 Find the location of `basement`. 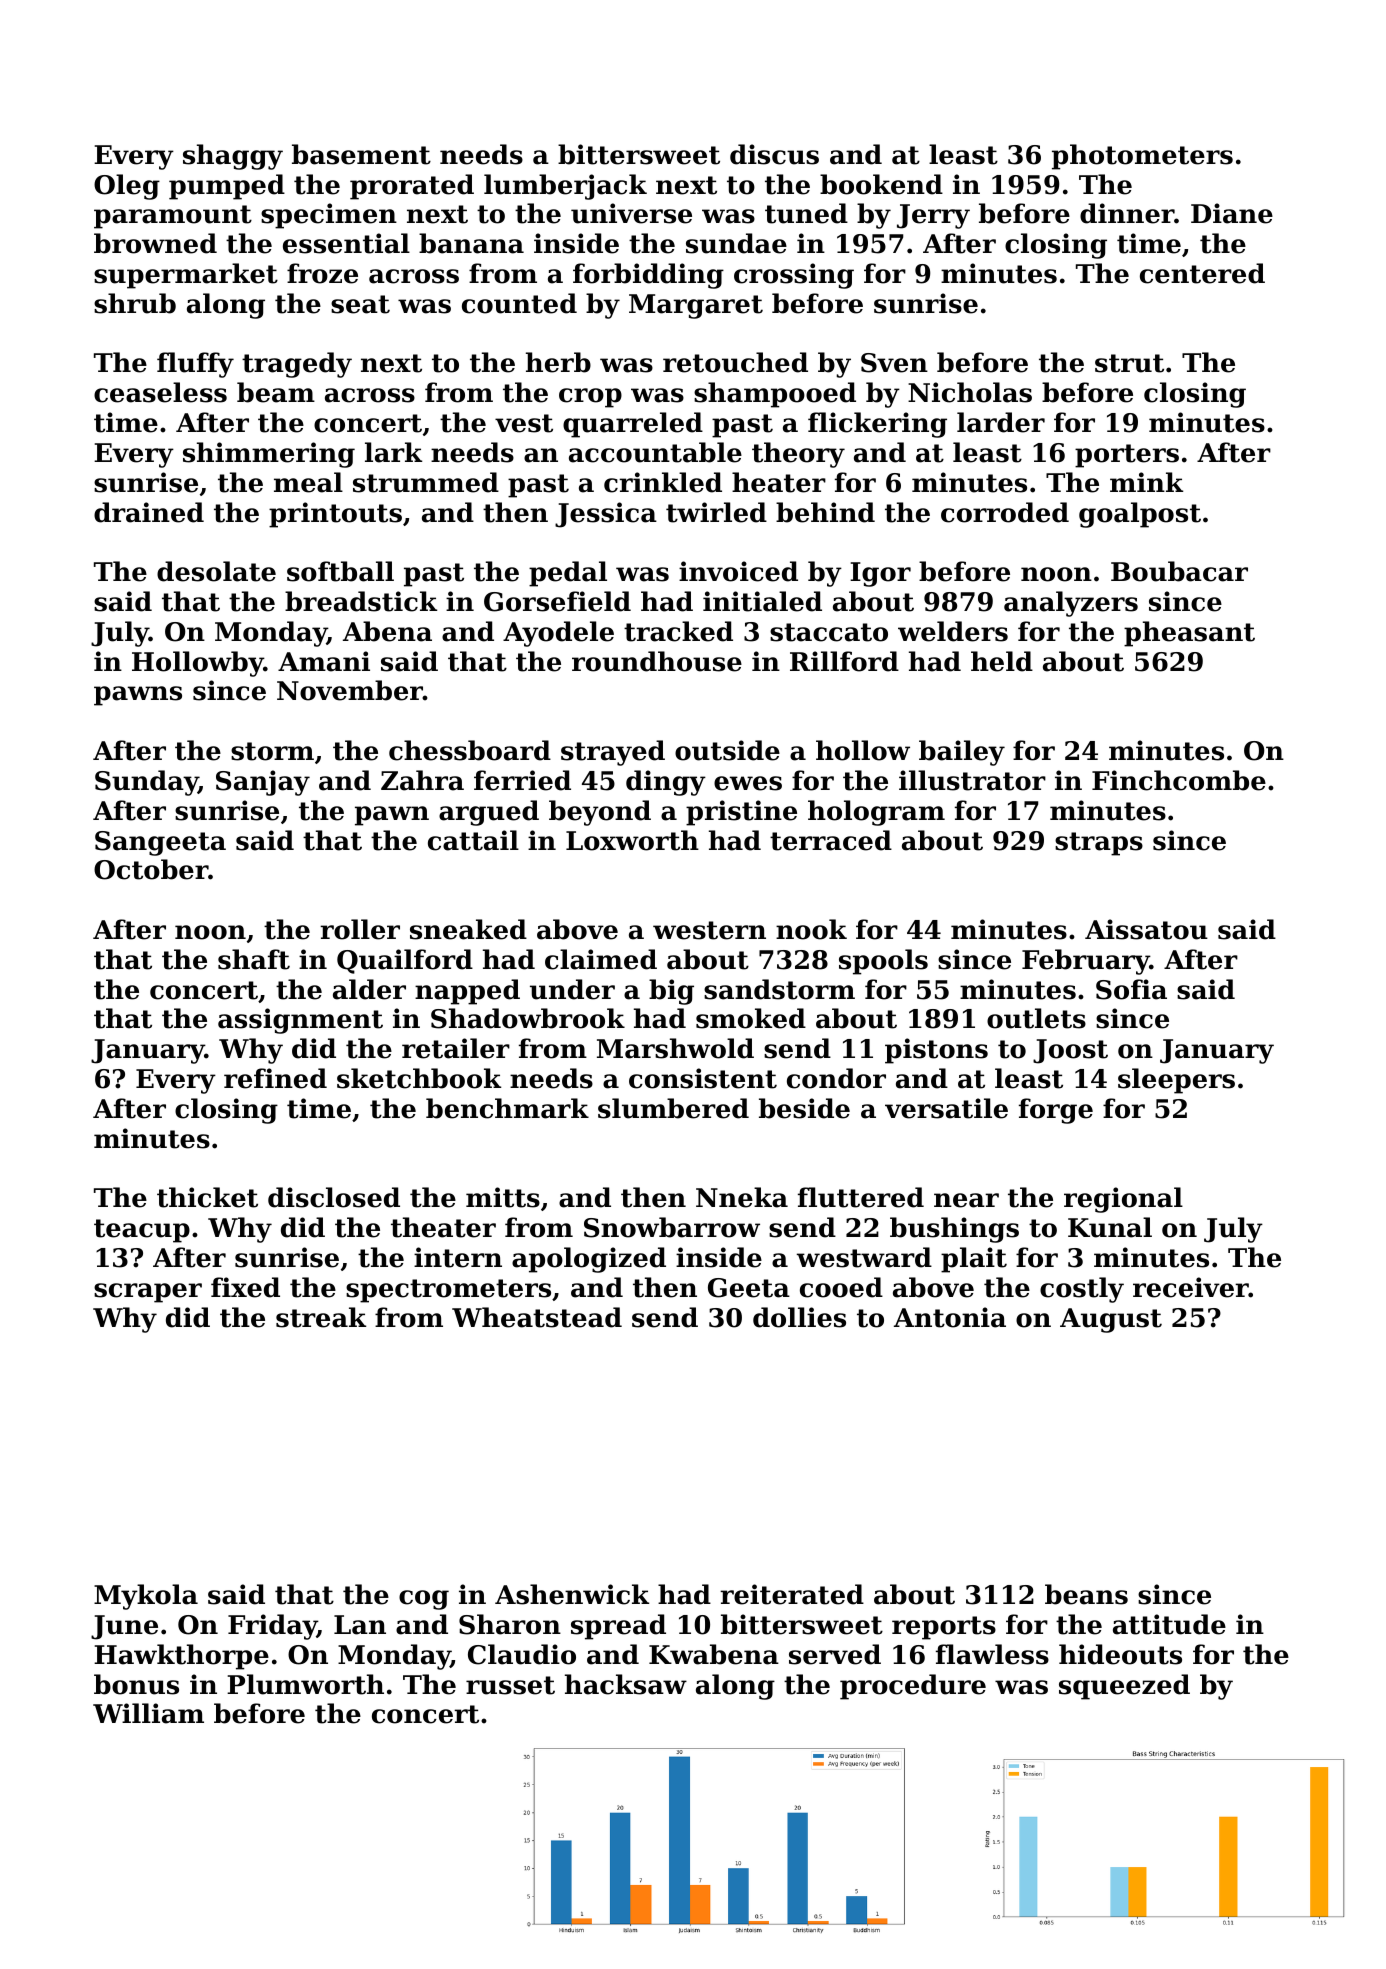

basement is located at coordinates (361, 154).
